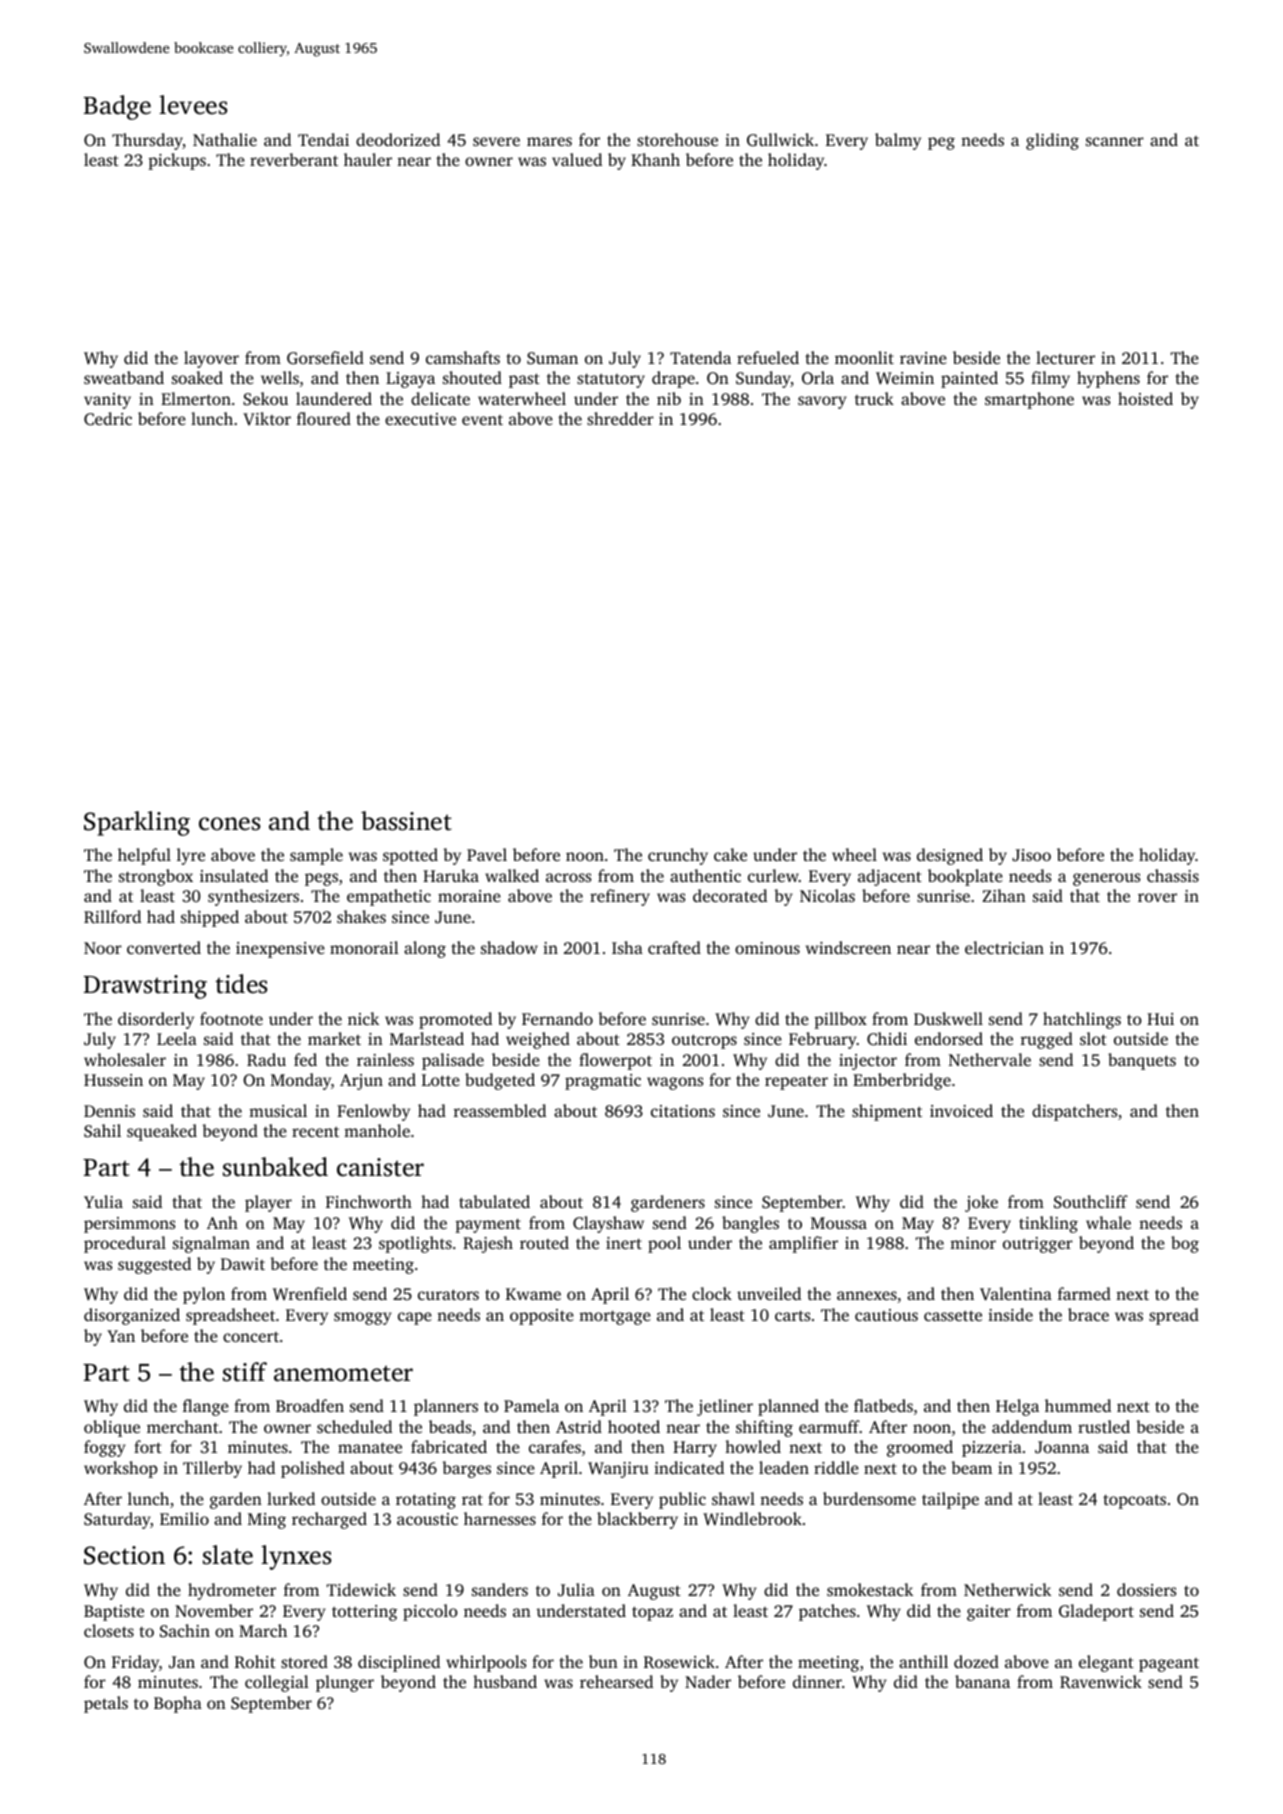 Image resolution: width=1283 pixels, height=1814 pixels. I want to click on gaiter, so click(989, 1613).
